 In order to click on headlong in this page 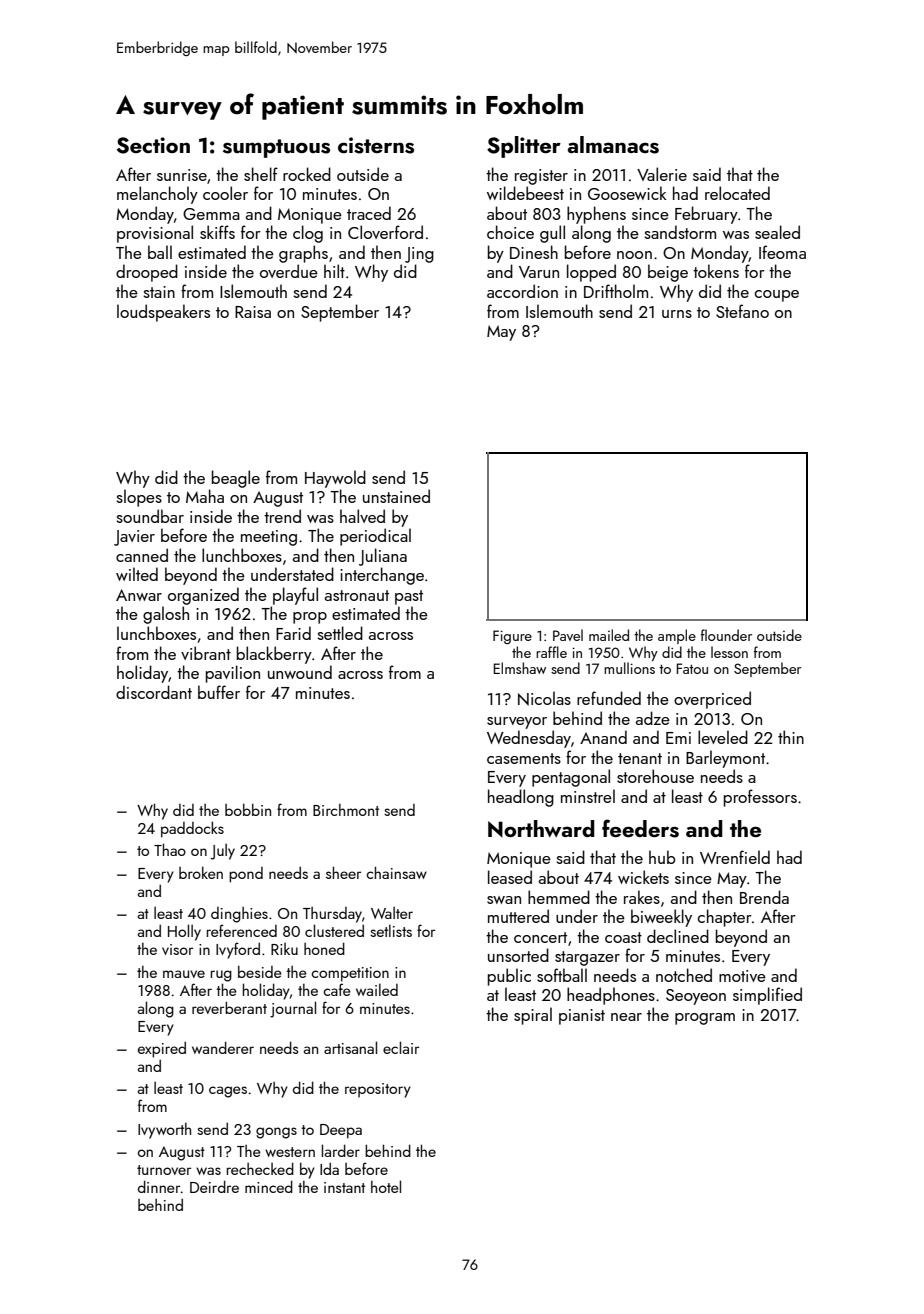, I will do `click(521, 798)`.
